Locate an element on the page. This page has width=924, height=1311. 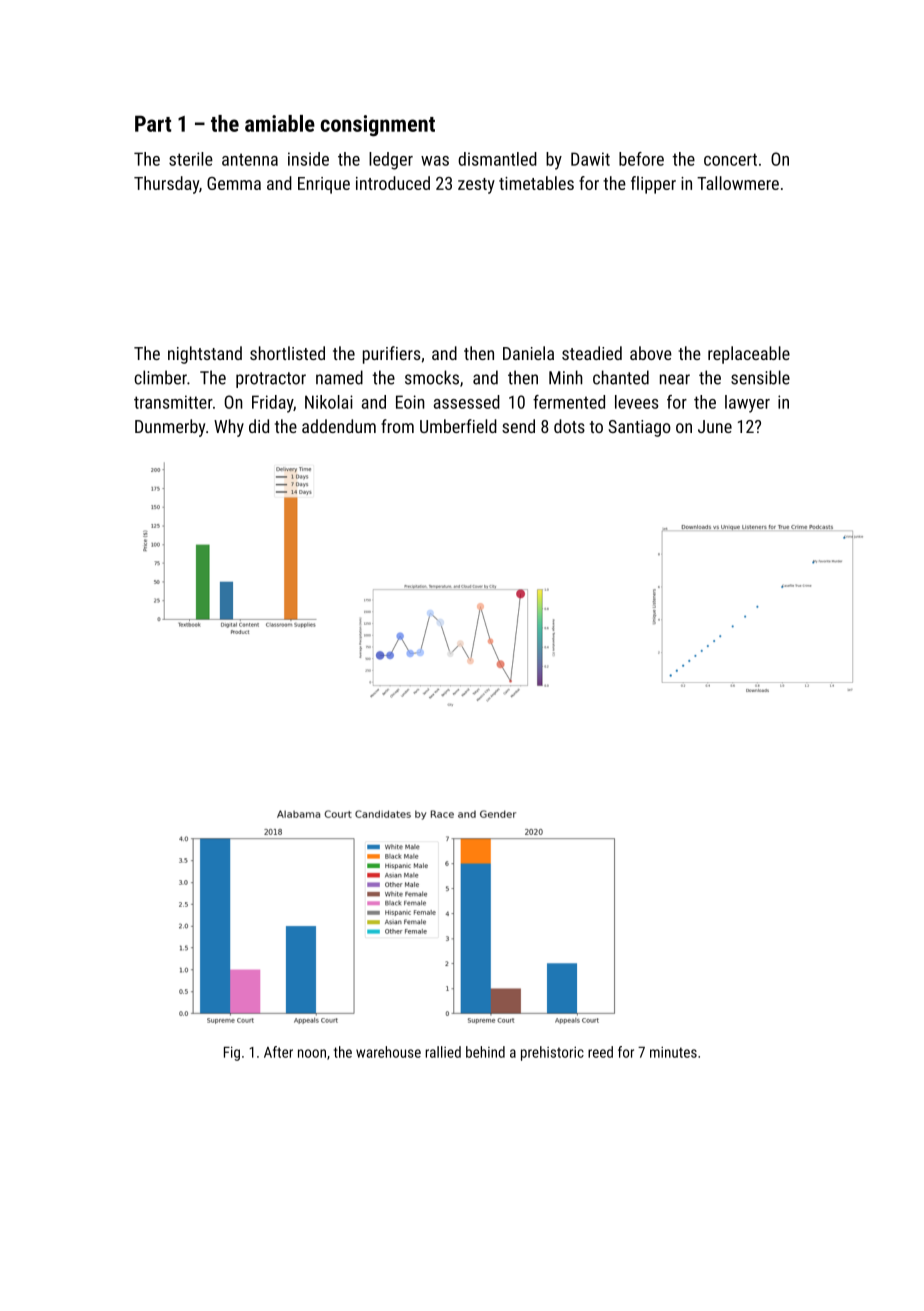
dismantled is located at coordinates (497, 159).
